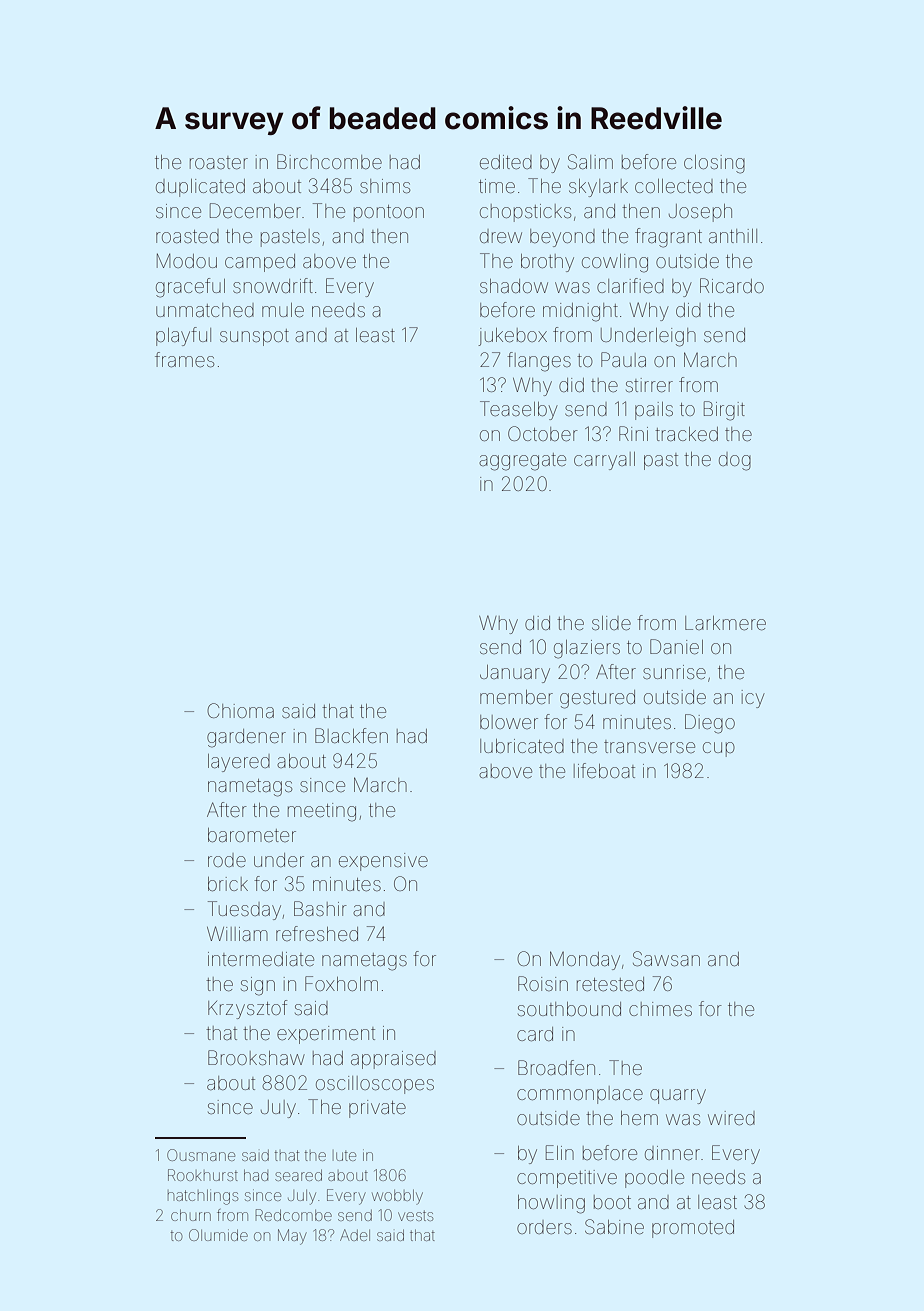 This image has height=1311, width=924. Describe the element at coordinates (714, 164) in the image. I see `closing` at that location.
